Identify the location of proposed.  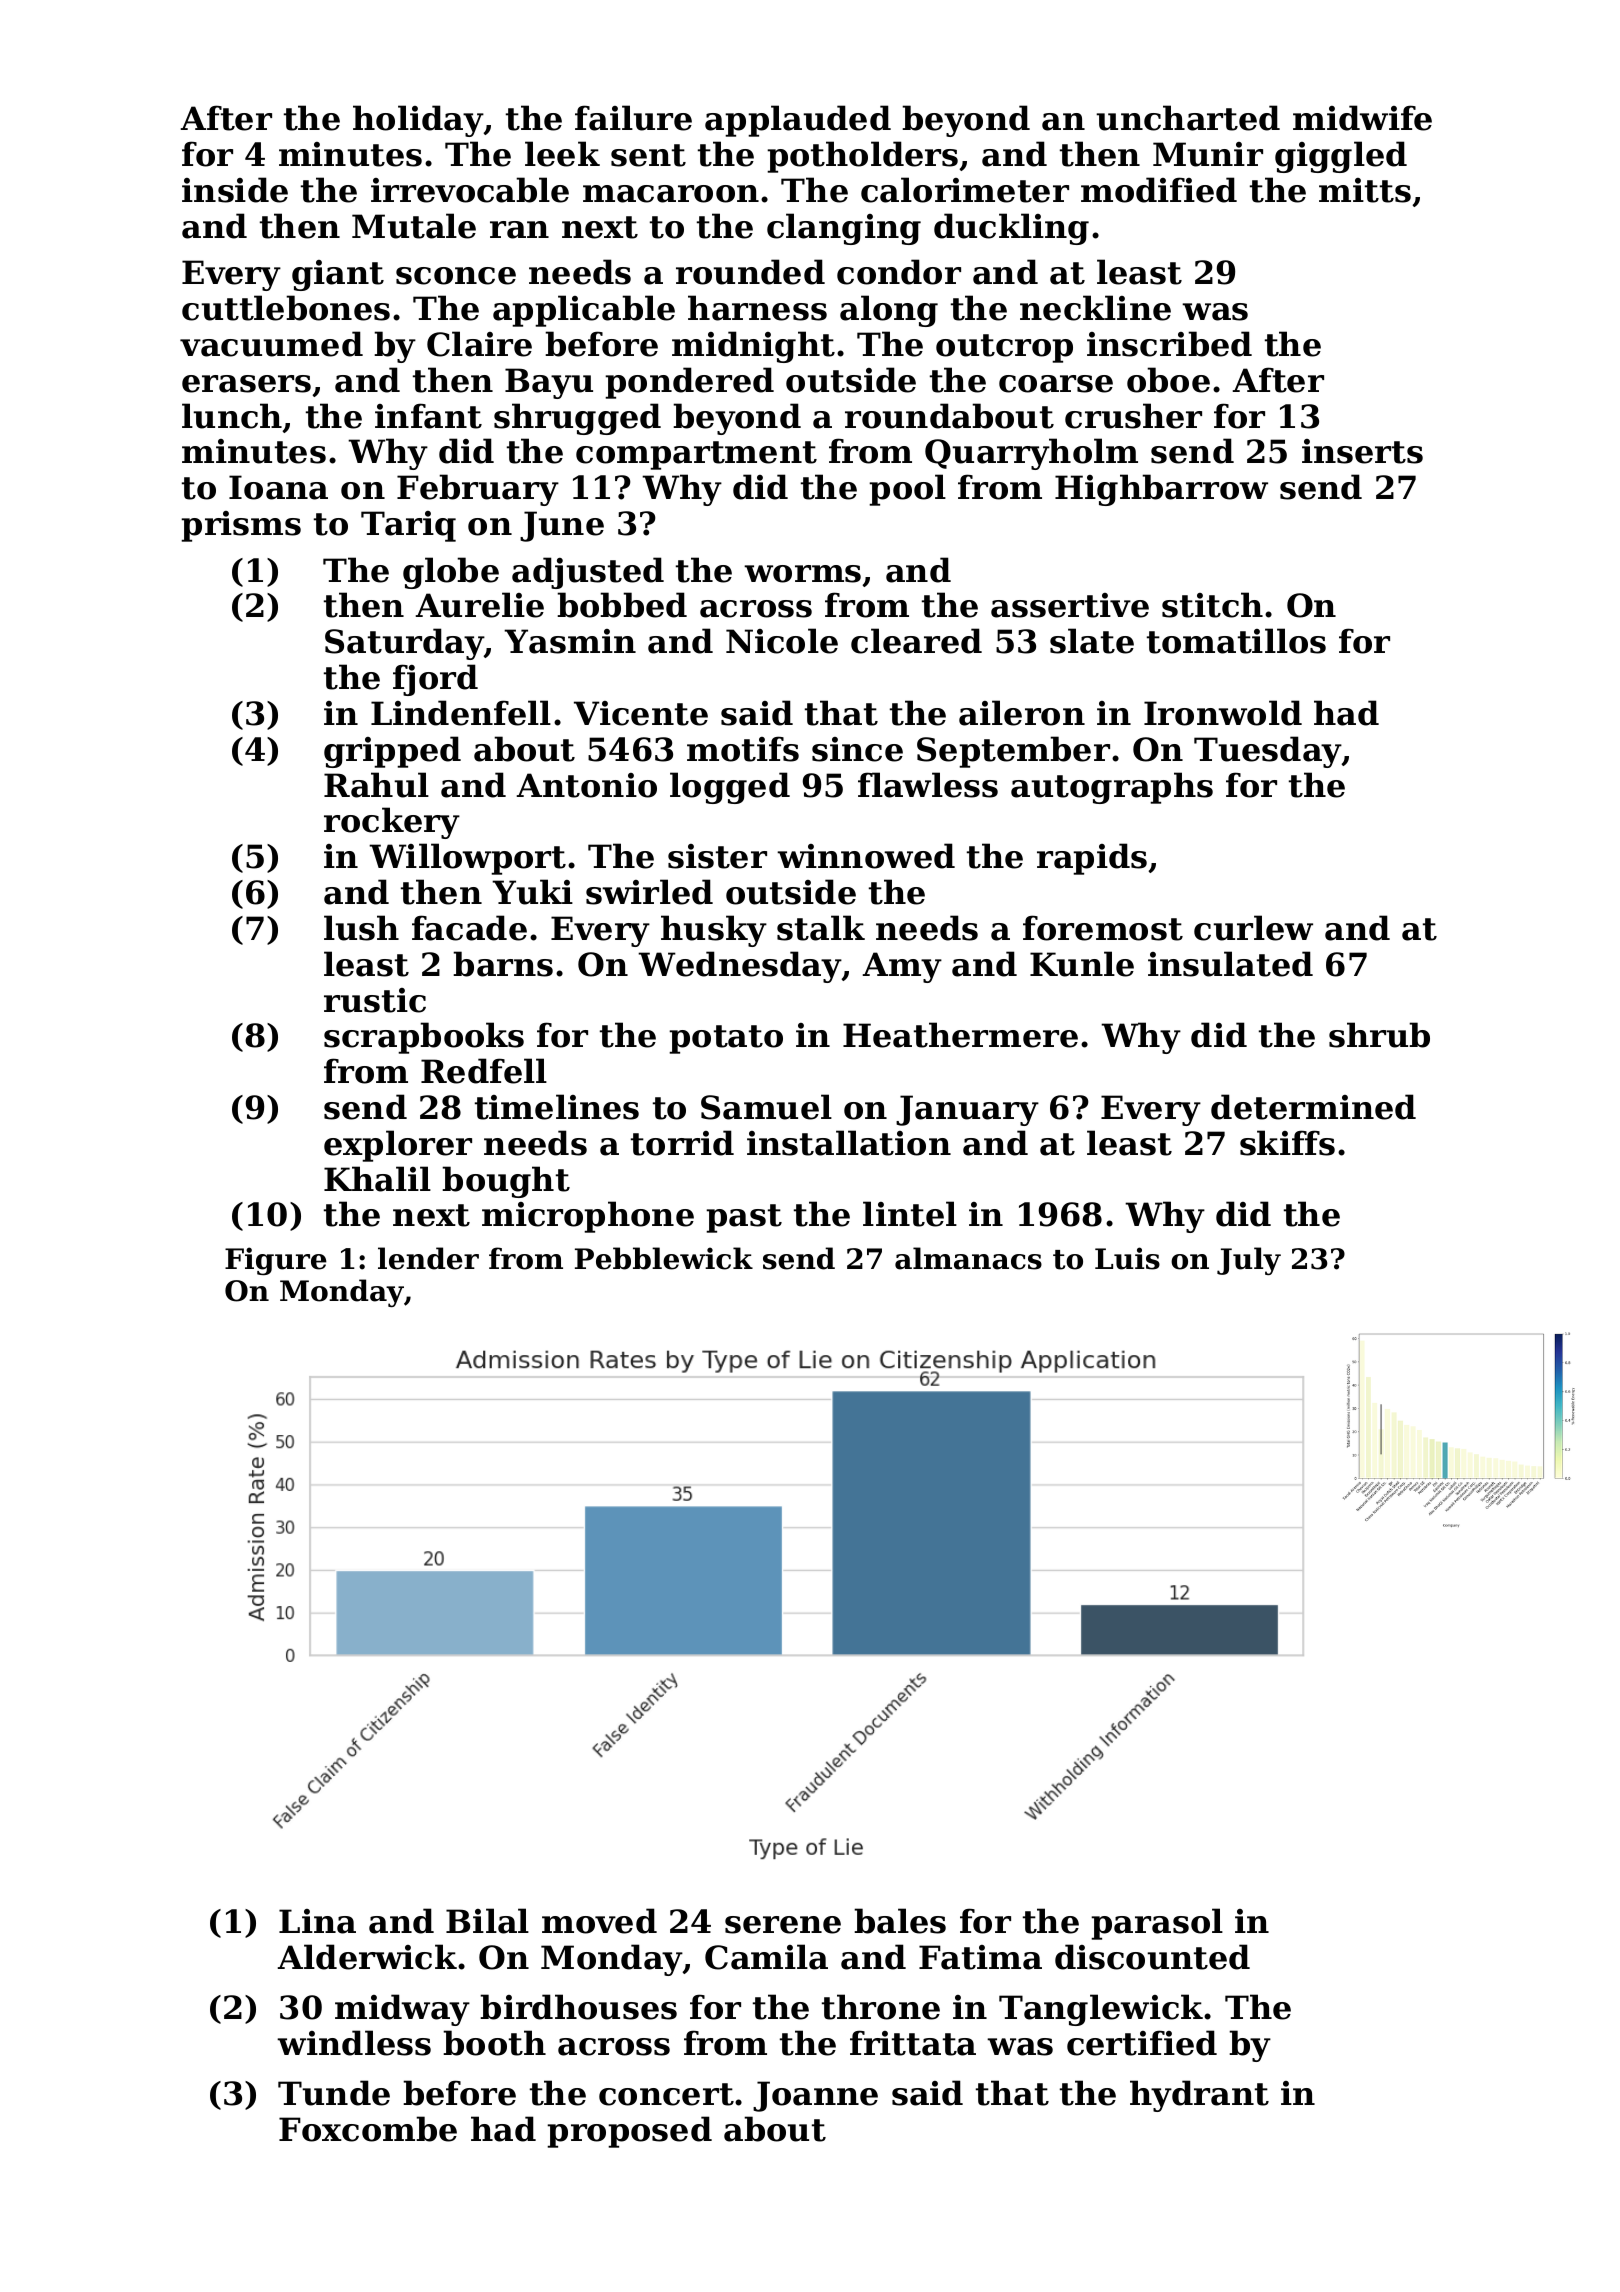
(629, 2132).
